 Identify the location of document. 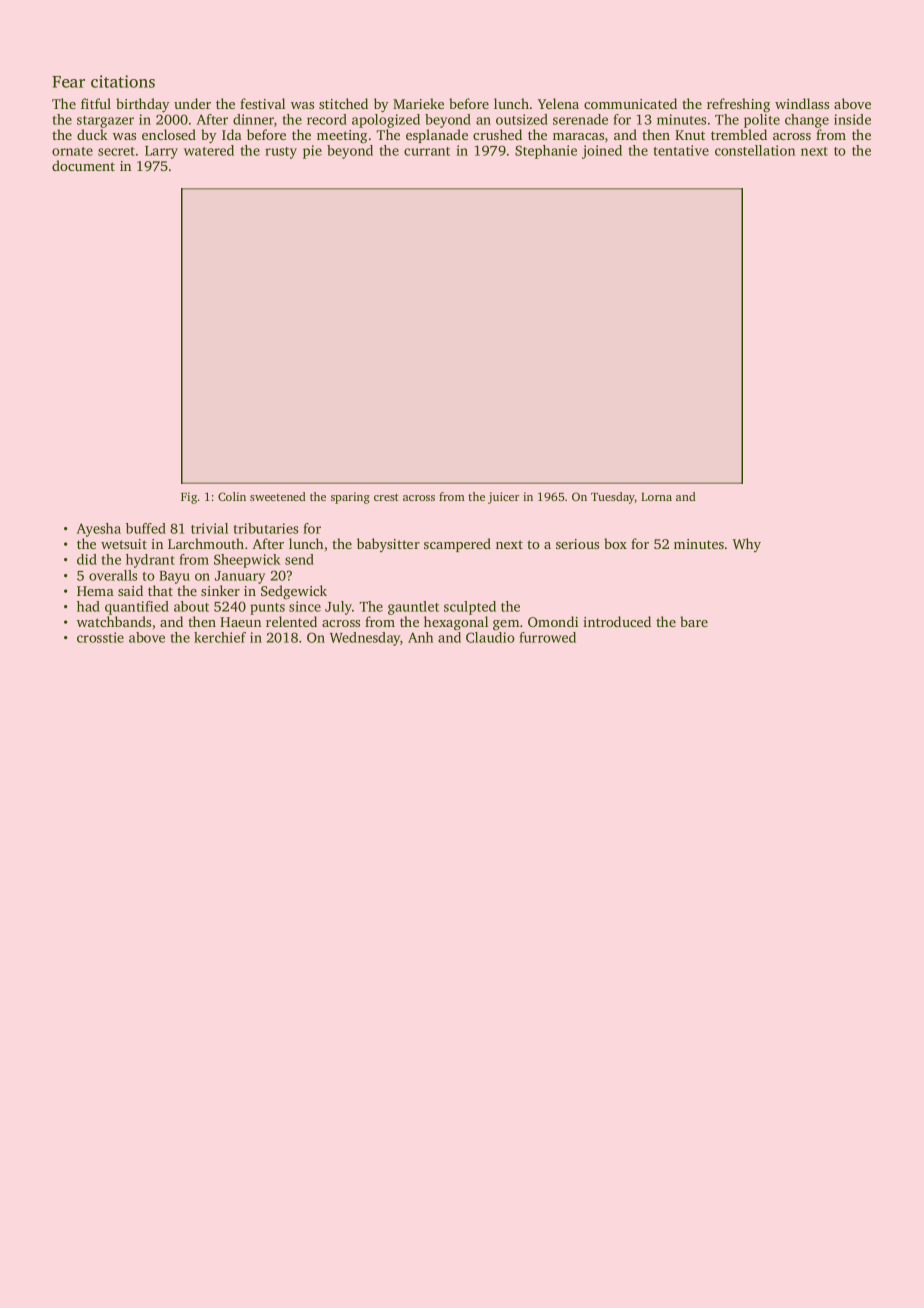
(83, 165).
